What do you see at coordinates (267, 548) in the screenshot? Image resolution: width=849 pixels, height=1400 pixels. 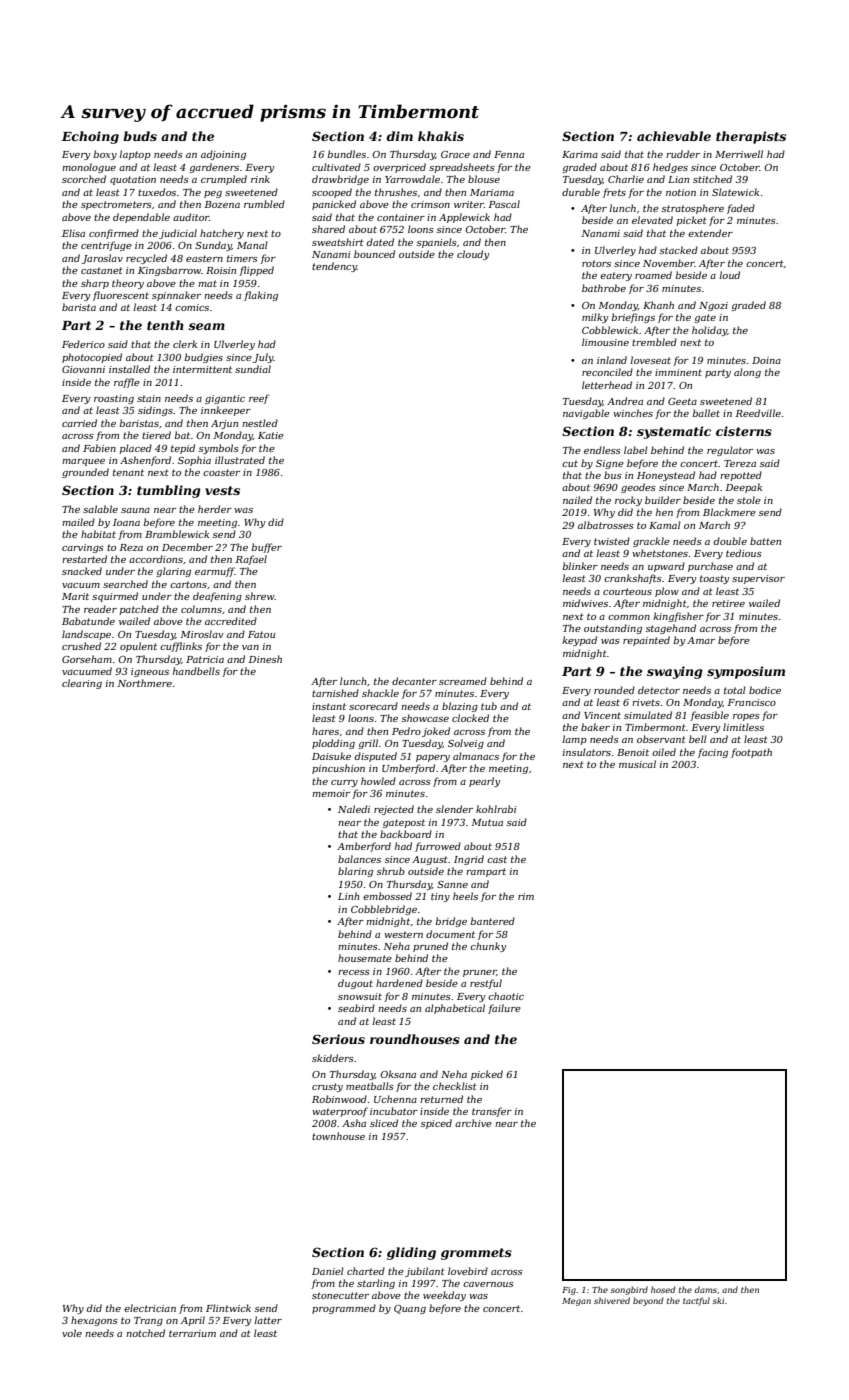 I see `buffer` at bounding box center [267, 548].
